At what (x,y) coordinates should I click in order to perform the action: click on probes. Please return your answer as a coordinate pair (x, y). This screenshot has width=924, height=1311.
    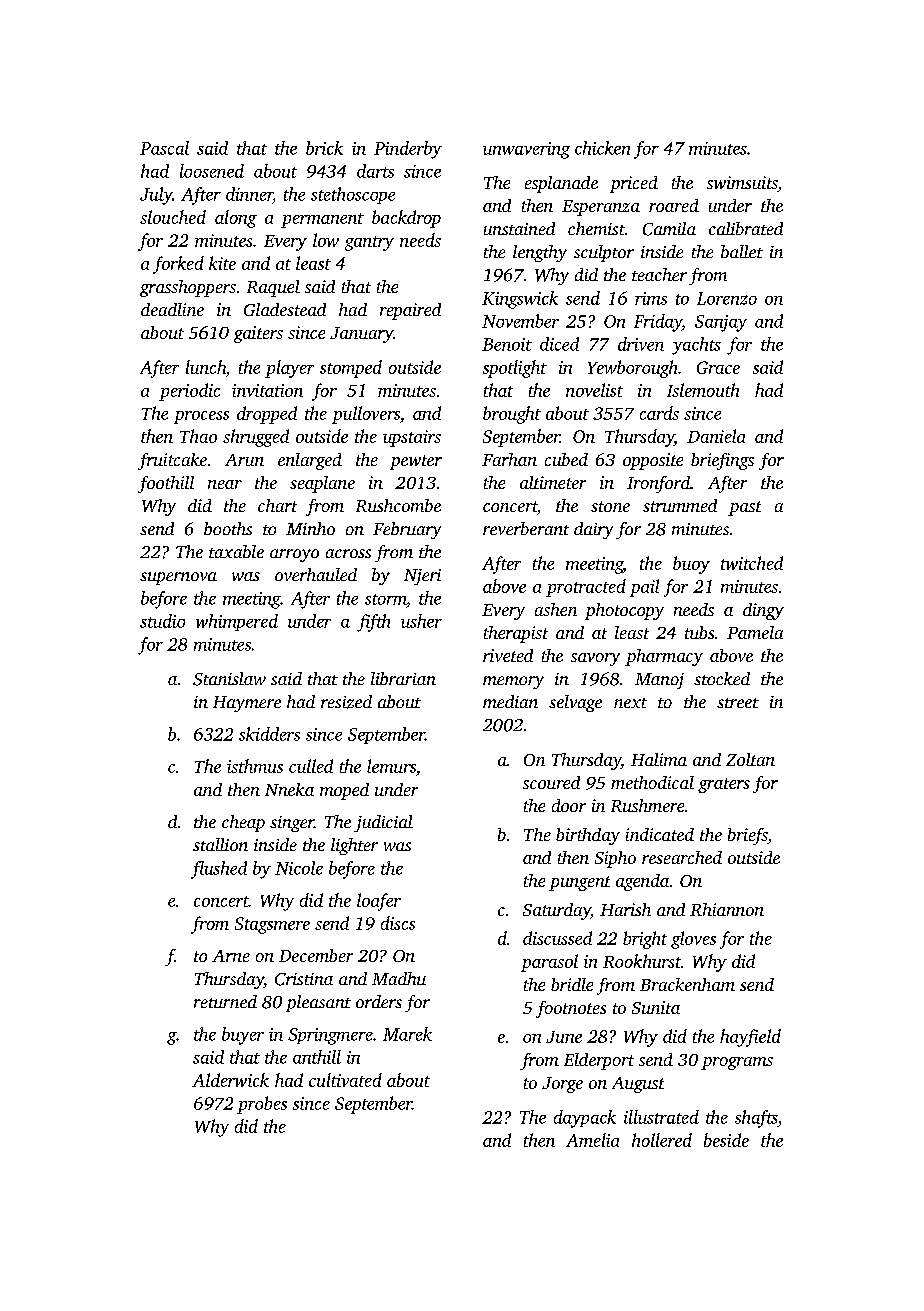
    Looking at the image, I should click on (262, 1105).
